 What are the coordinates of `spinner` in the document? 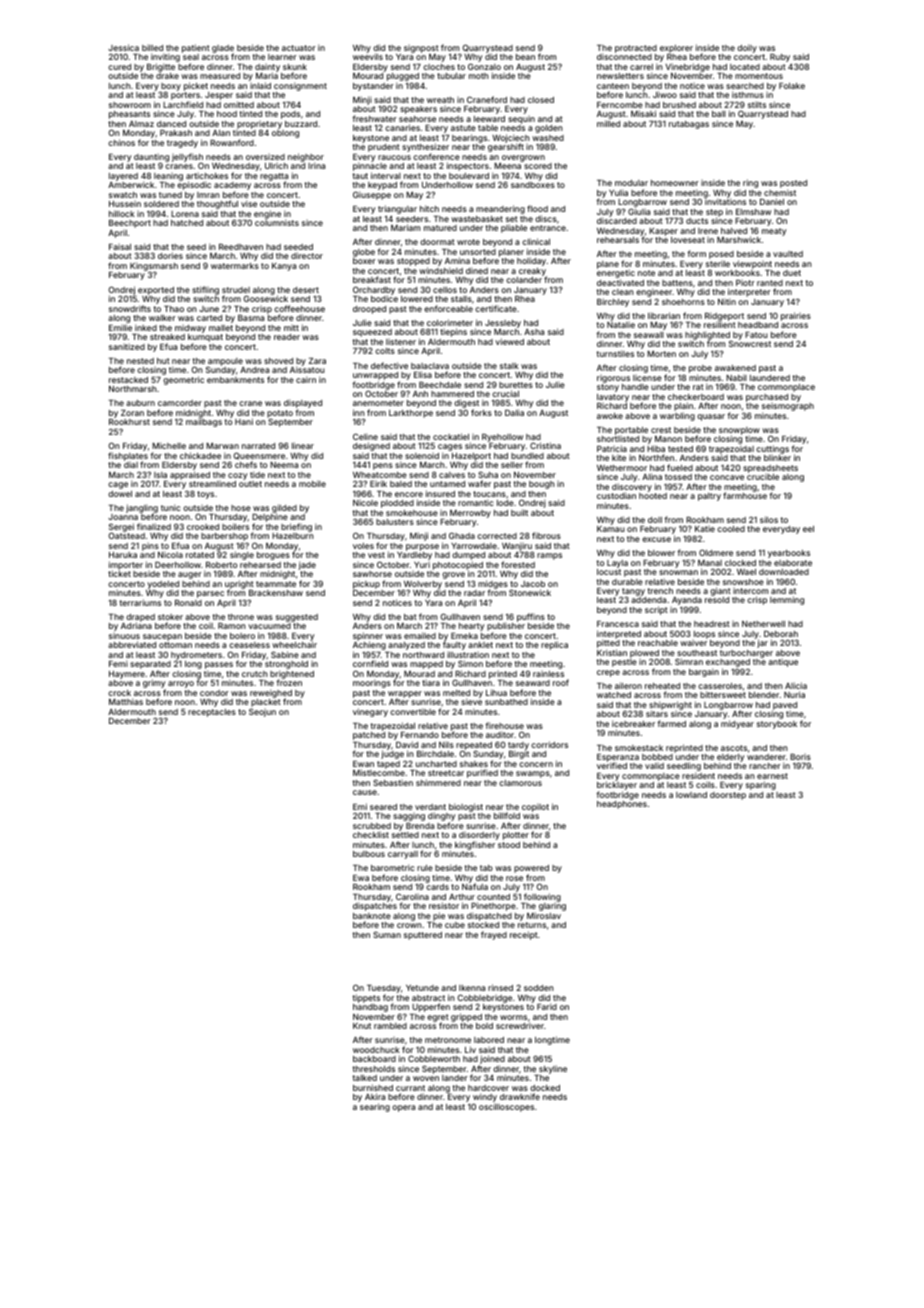 It's located at (368, 637).
